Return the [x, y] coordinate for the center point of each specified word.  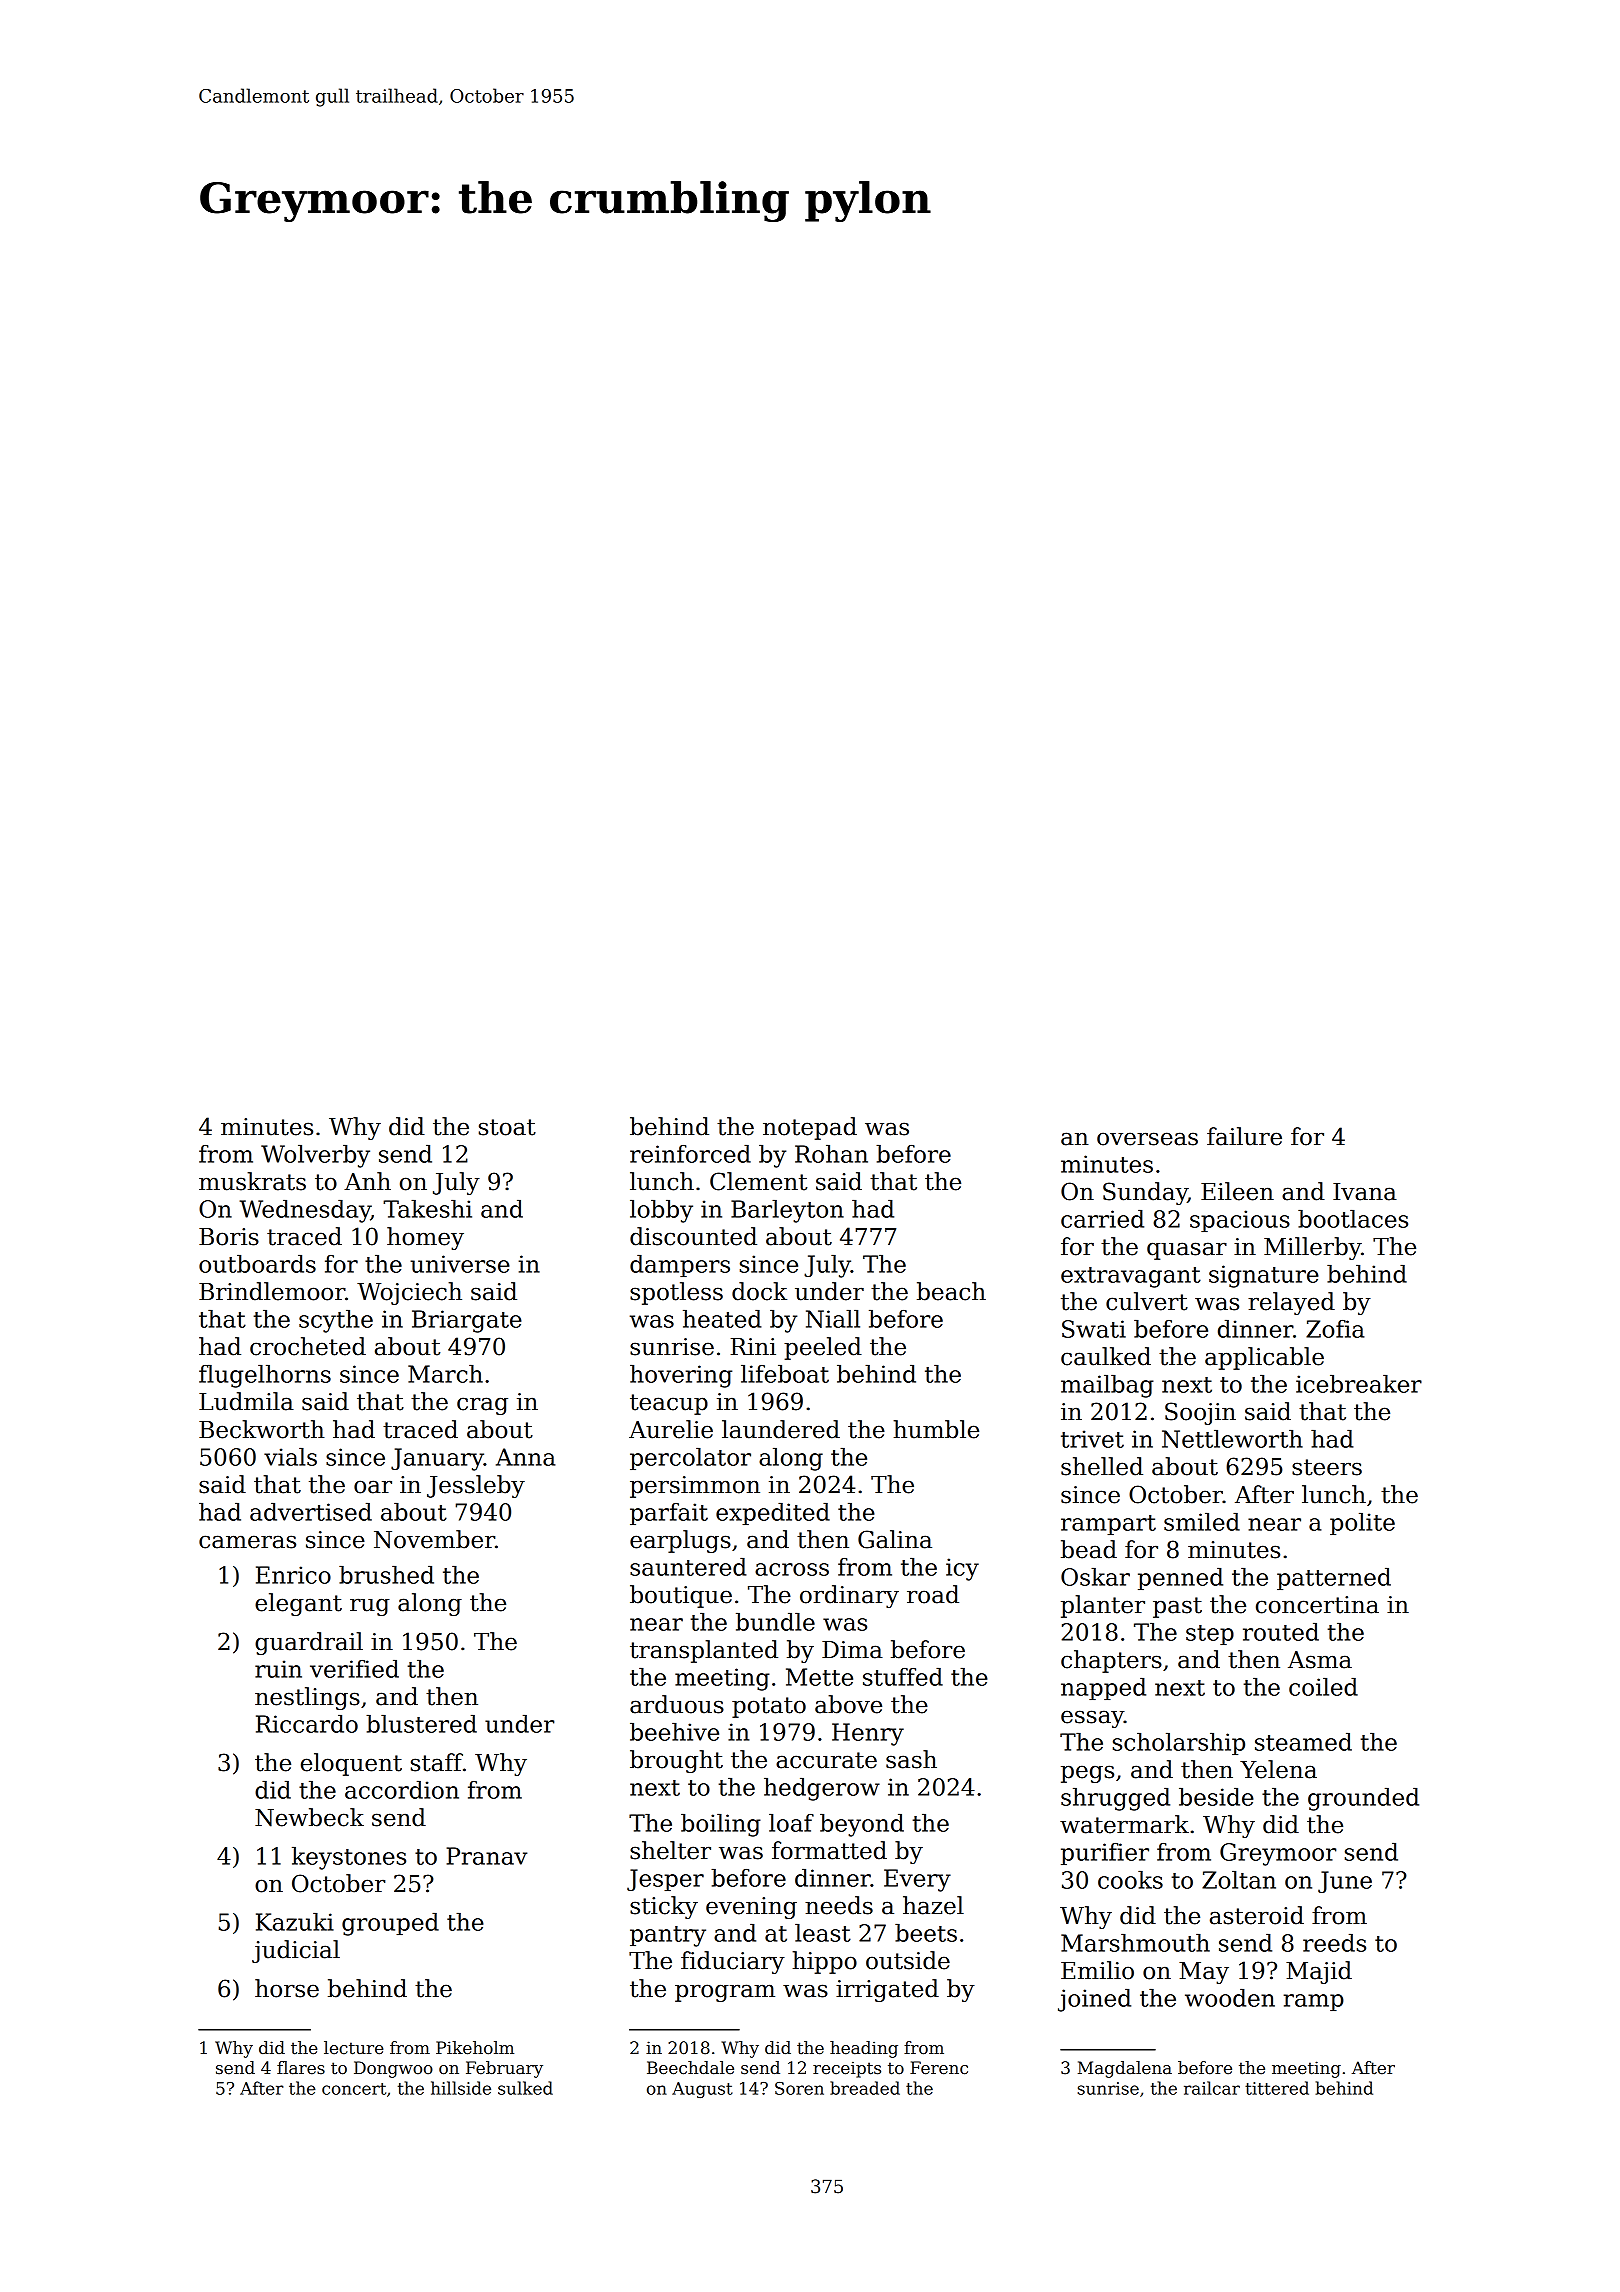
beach [951, 1291]
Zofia [1335, 1329]
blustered [421, 1724]
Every [917, 1880]
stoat [507, 1127]
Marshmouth [1135, 1943]
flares [301, 2068]
